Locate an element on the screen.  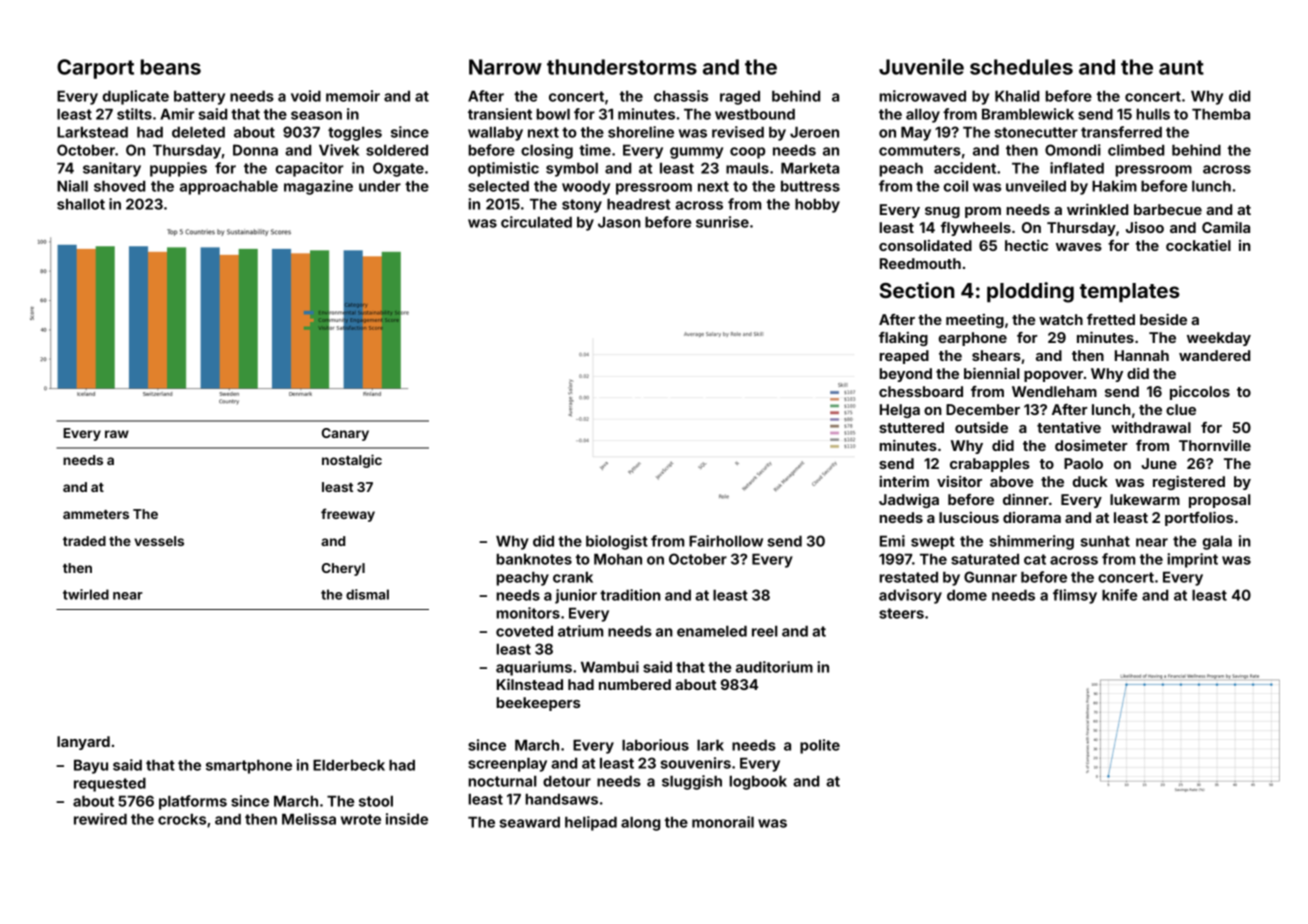
Jason is located at coordinates (619, 222).
